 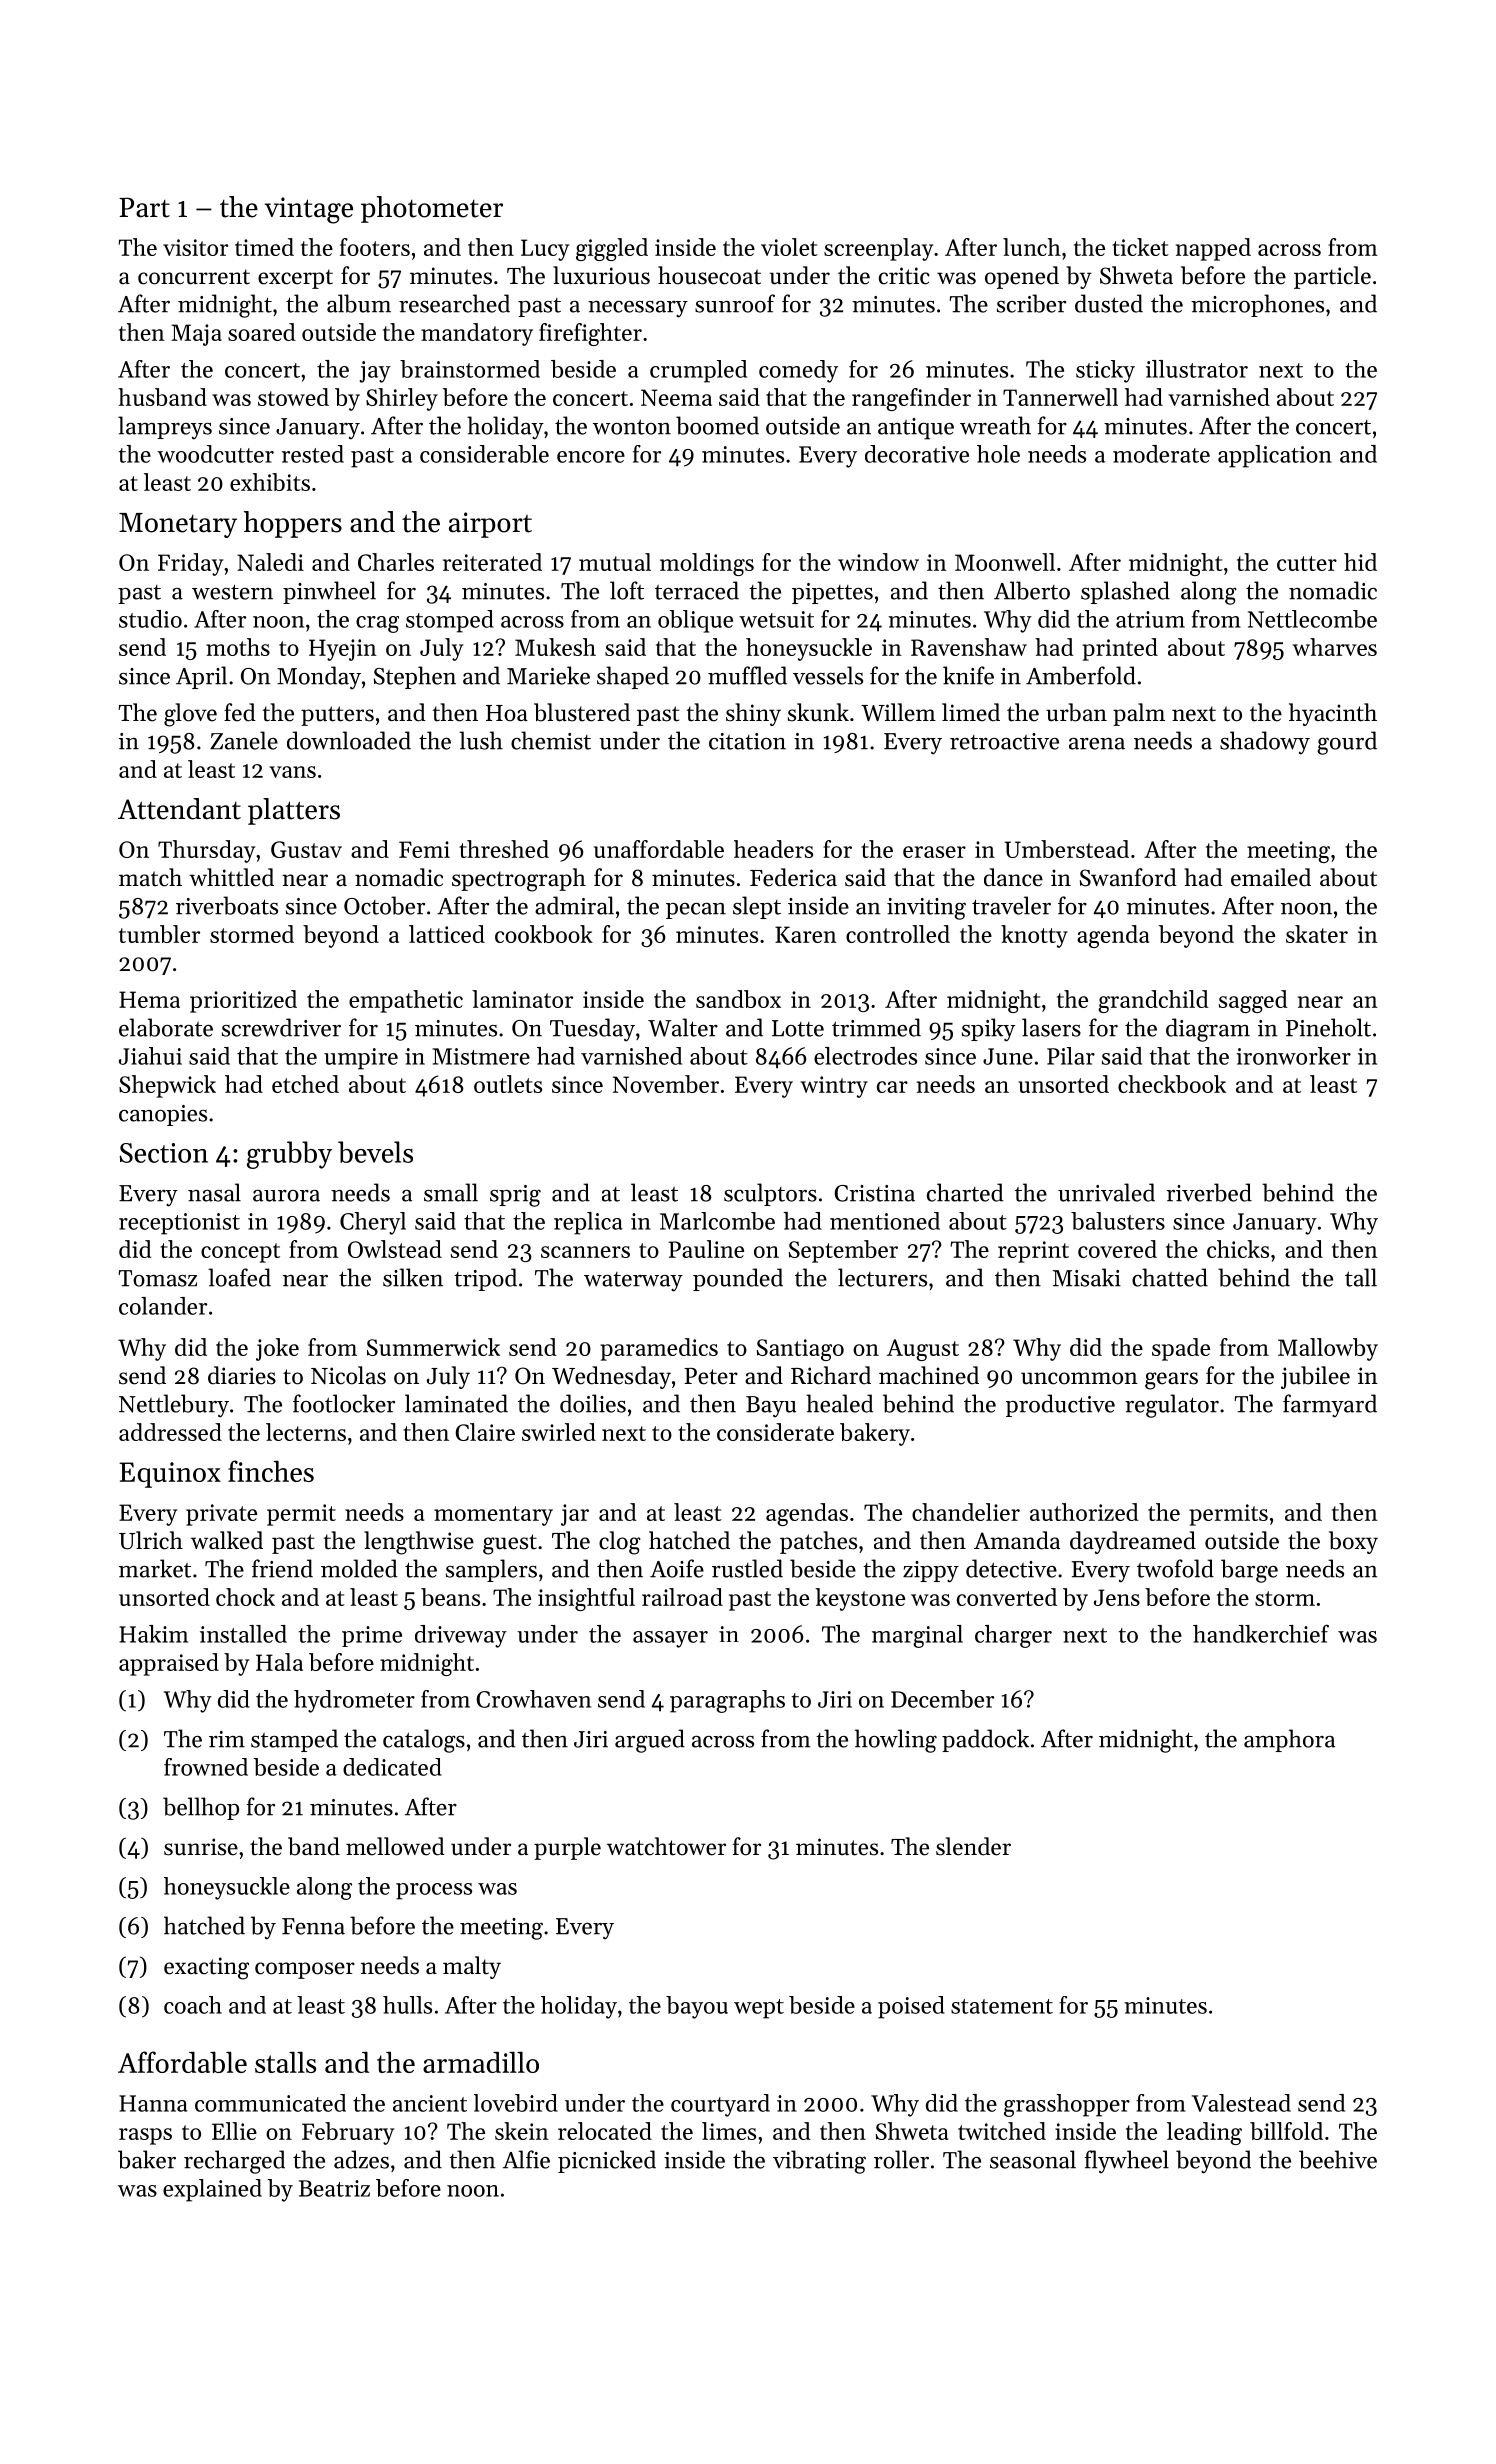 What do you see at coordinates (670, 1639) in the screenshot?
I see `assayer` at bounding box center [670, 1639].
